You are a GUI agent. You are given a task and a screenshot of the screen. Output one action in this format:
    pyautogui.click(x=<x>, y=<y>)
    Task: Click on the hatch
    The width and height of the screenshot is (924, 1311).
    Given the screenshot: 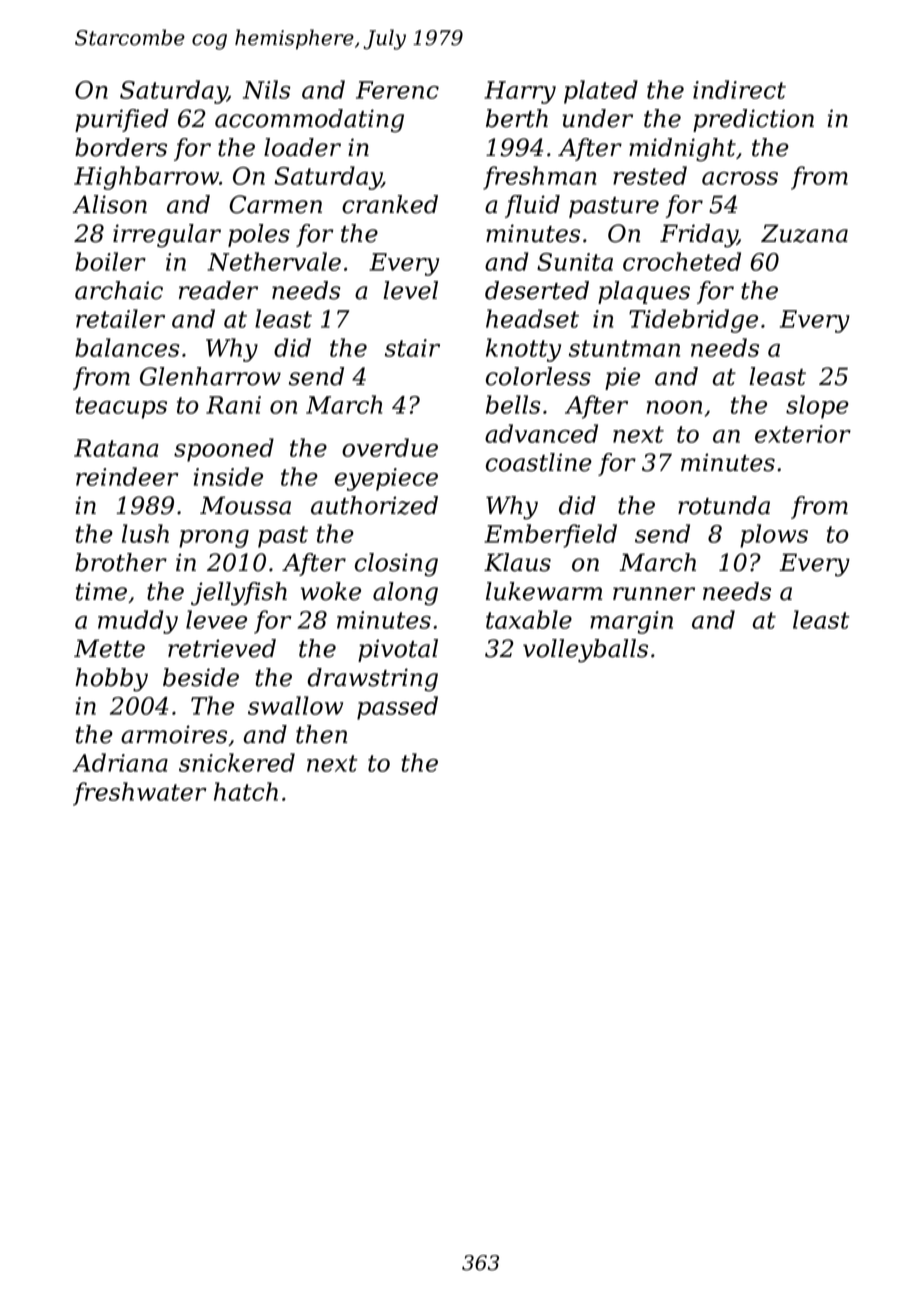 What is the action you would take?
    pyautogui.click(x=246, y=791)
